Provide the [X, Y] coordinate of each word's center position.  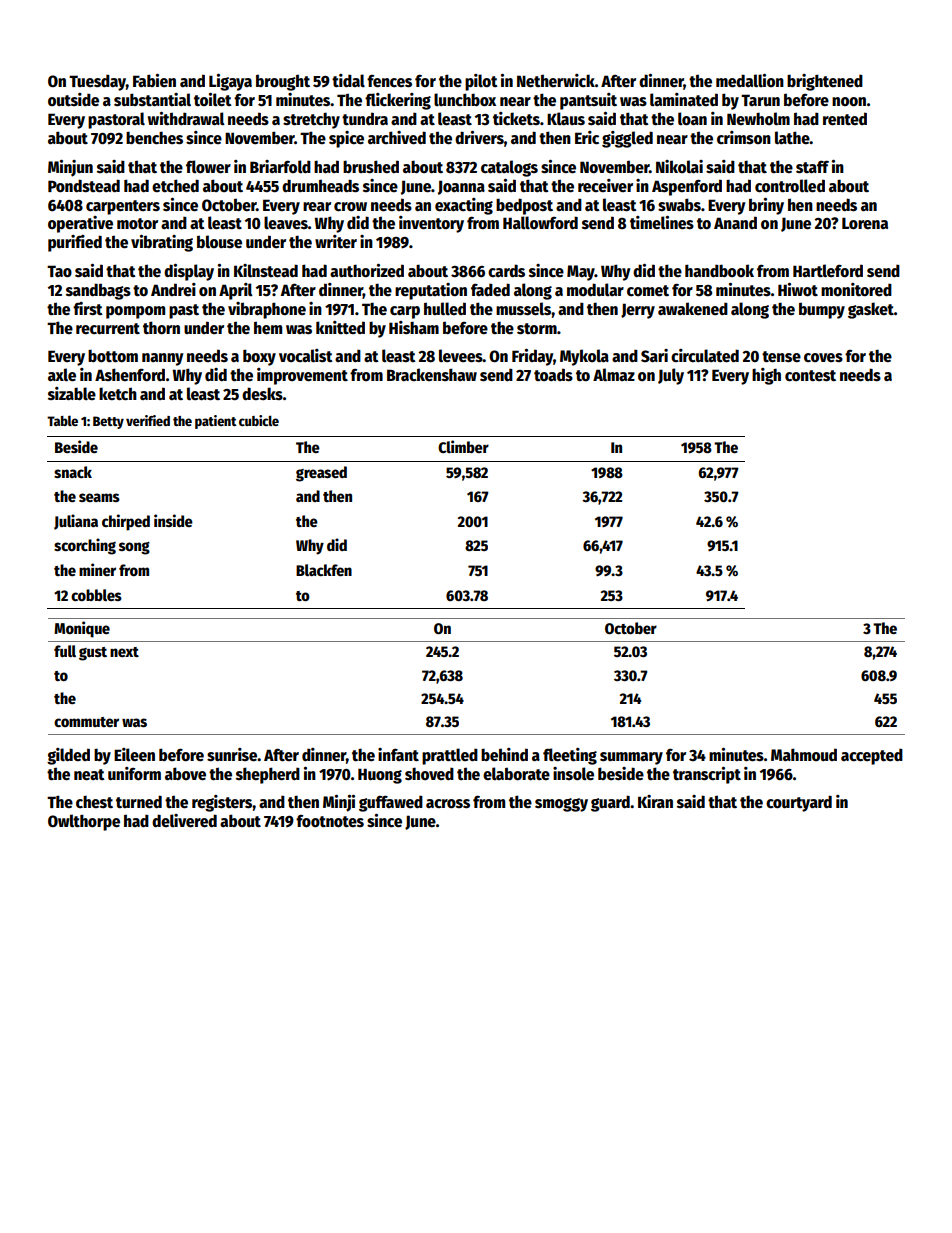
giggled [627, 139]
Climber [463, 446]
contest [810, 376]
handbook [719, 270]
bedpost [524, 206]
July [671, 376]
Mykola [584, 357]
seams [99, 497]
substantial [152, 100]
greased [321, 474]
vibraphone [267, 310]
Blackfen [324, 570]
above [185, 774]
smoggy [561, 805]
